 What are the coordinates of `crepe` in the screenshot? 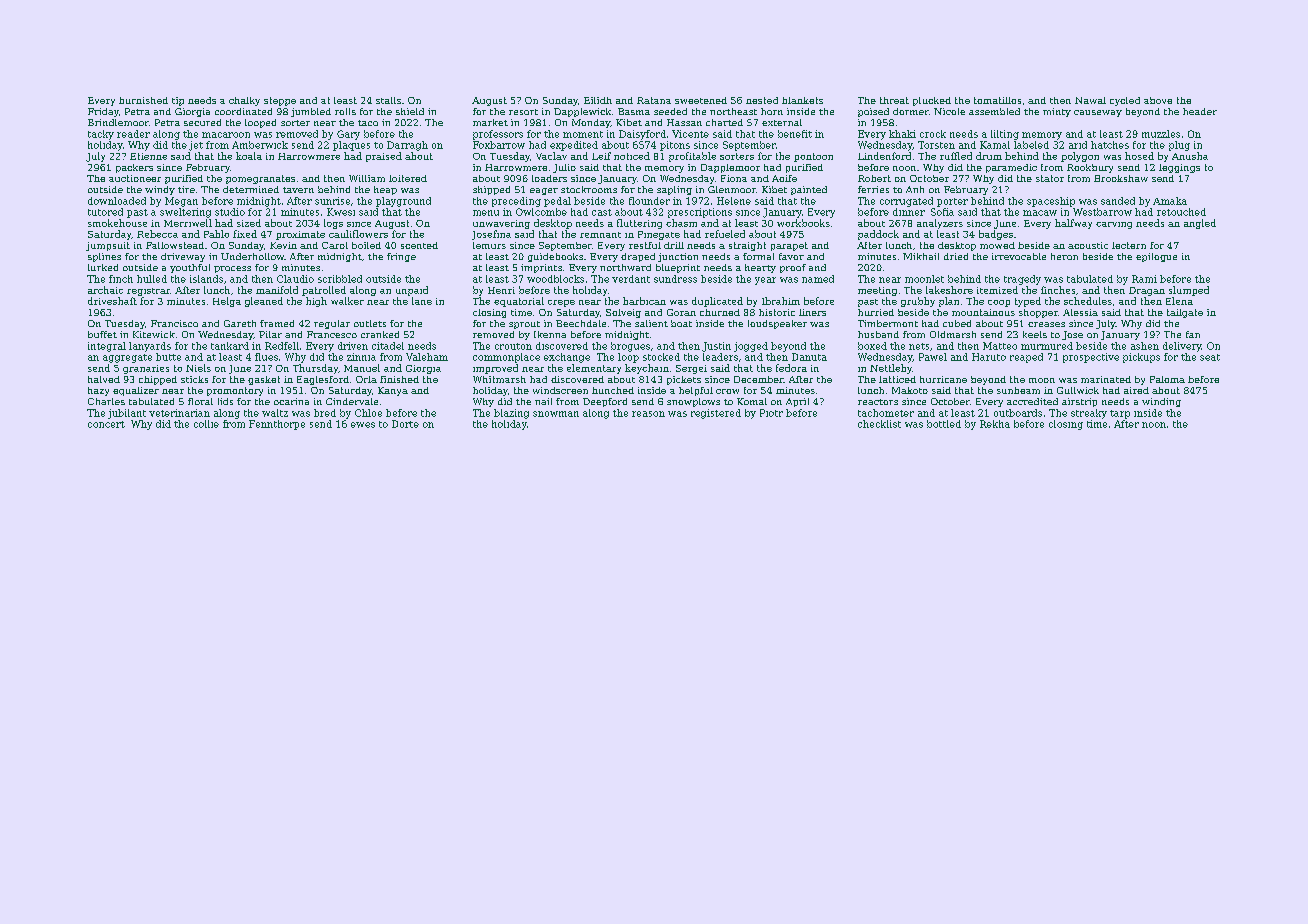 It's located at (561, 303).
